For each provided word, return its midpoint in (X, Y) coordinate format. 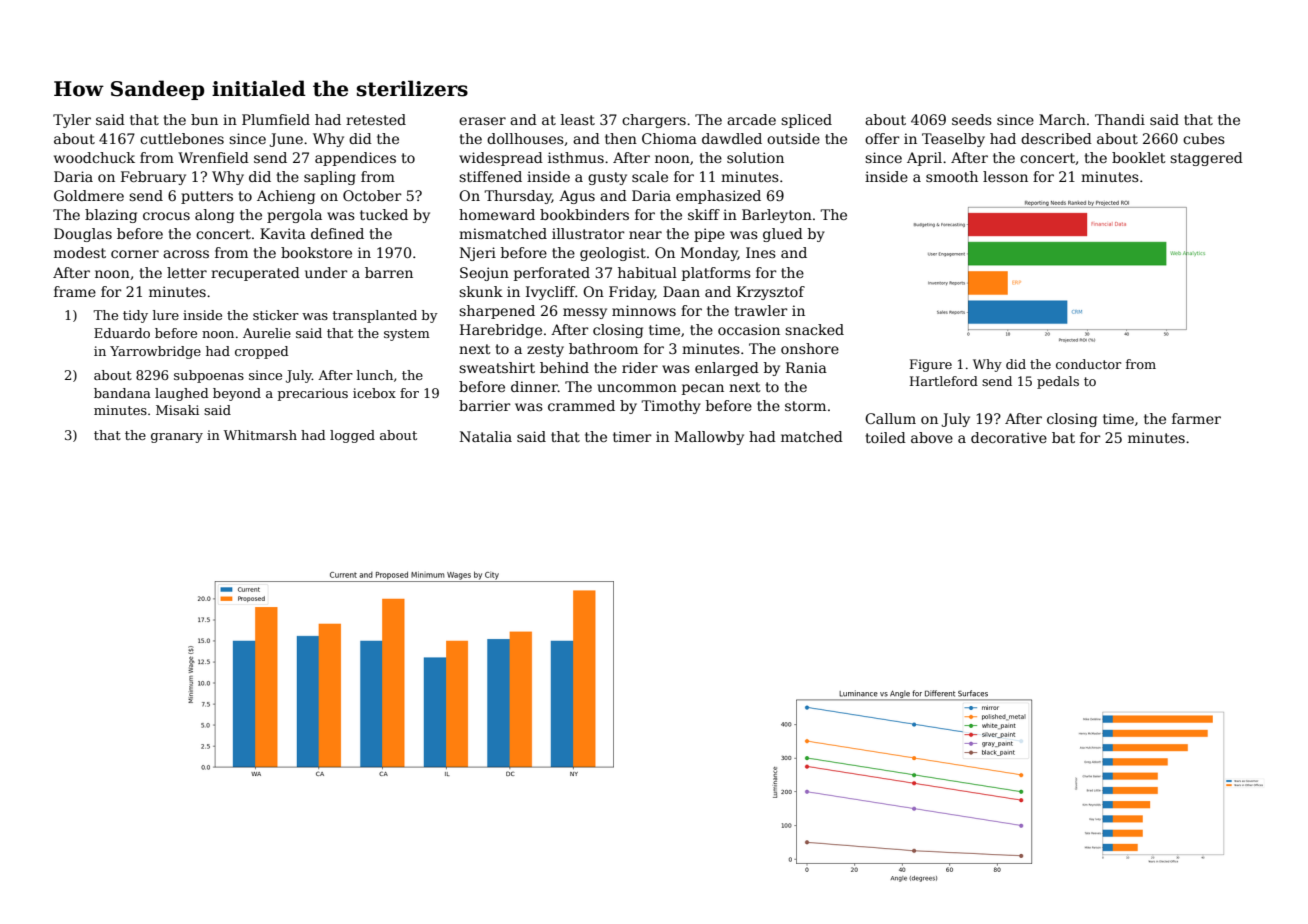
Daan (681, 291)
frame (75, 291)
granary (177, 438)
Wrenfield (213, 157)
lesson (1005, 176)
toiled (886, 437)
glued (783, 235)
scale (650, 176)
